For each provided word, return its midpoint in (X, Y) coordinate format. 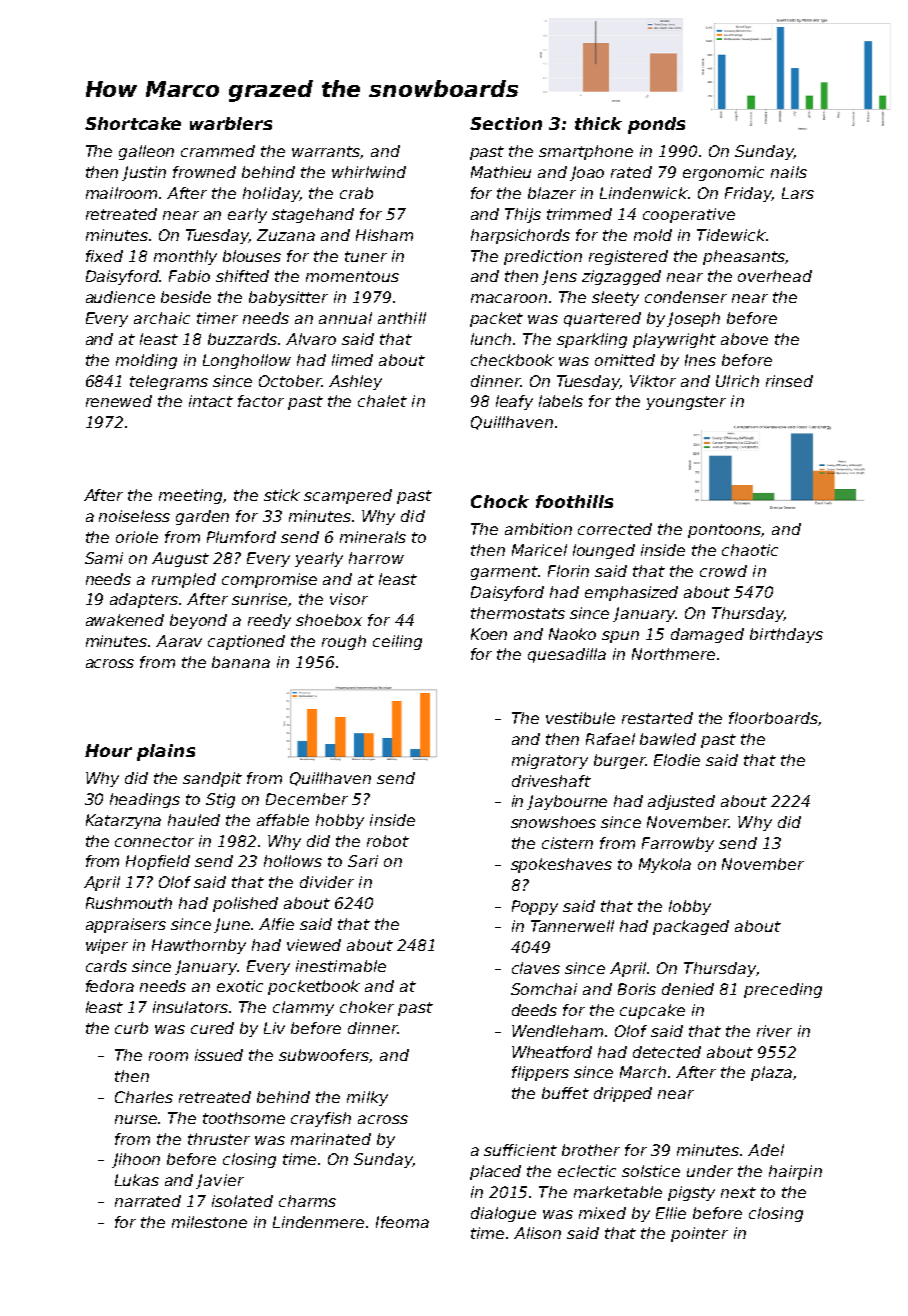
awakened (125, 620)
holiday (271, 194)
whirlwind (369, 172)
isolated (242, 1201)
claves (536, 968)
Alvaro (311, 339)
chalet (382, 401)
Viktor (653, 381)
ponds (656, 125)
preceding (783, 990)
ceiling (397, 642)
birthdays (786, 635)
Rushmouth (129, 903)
